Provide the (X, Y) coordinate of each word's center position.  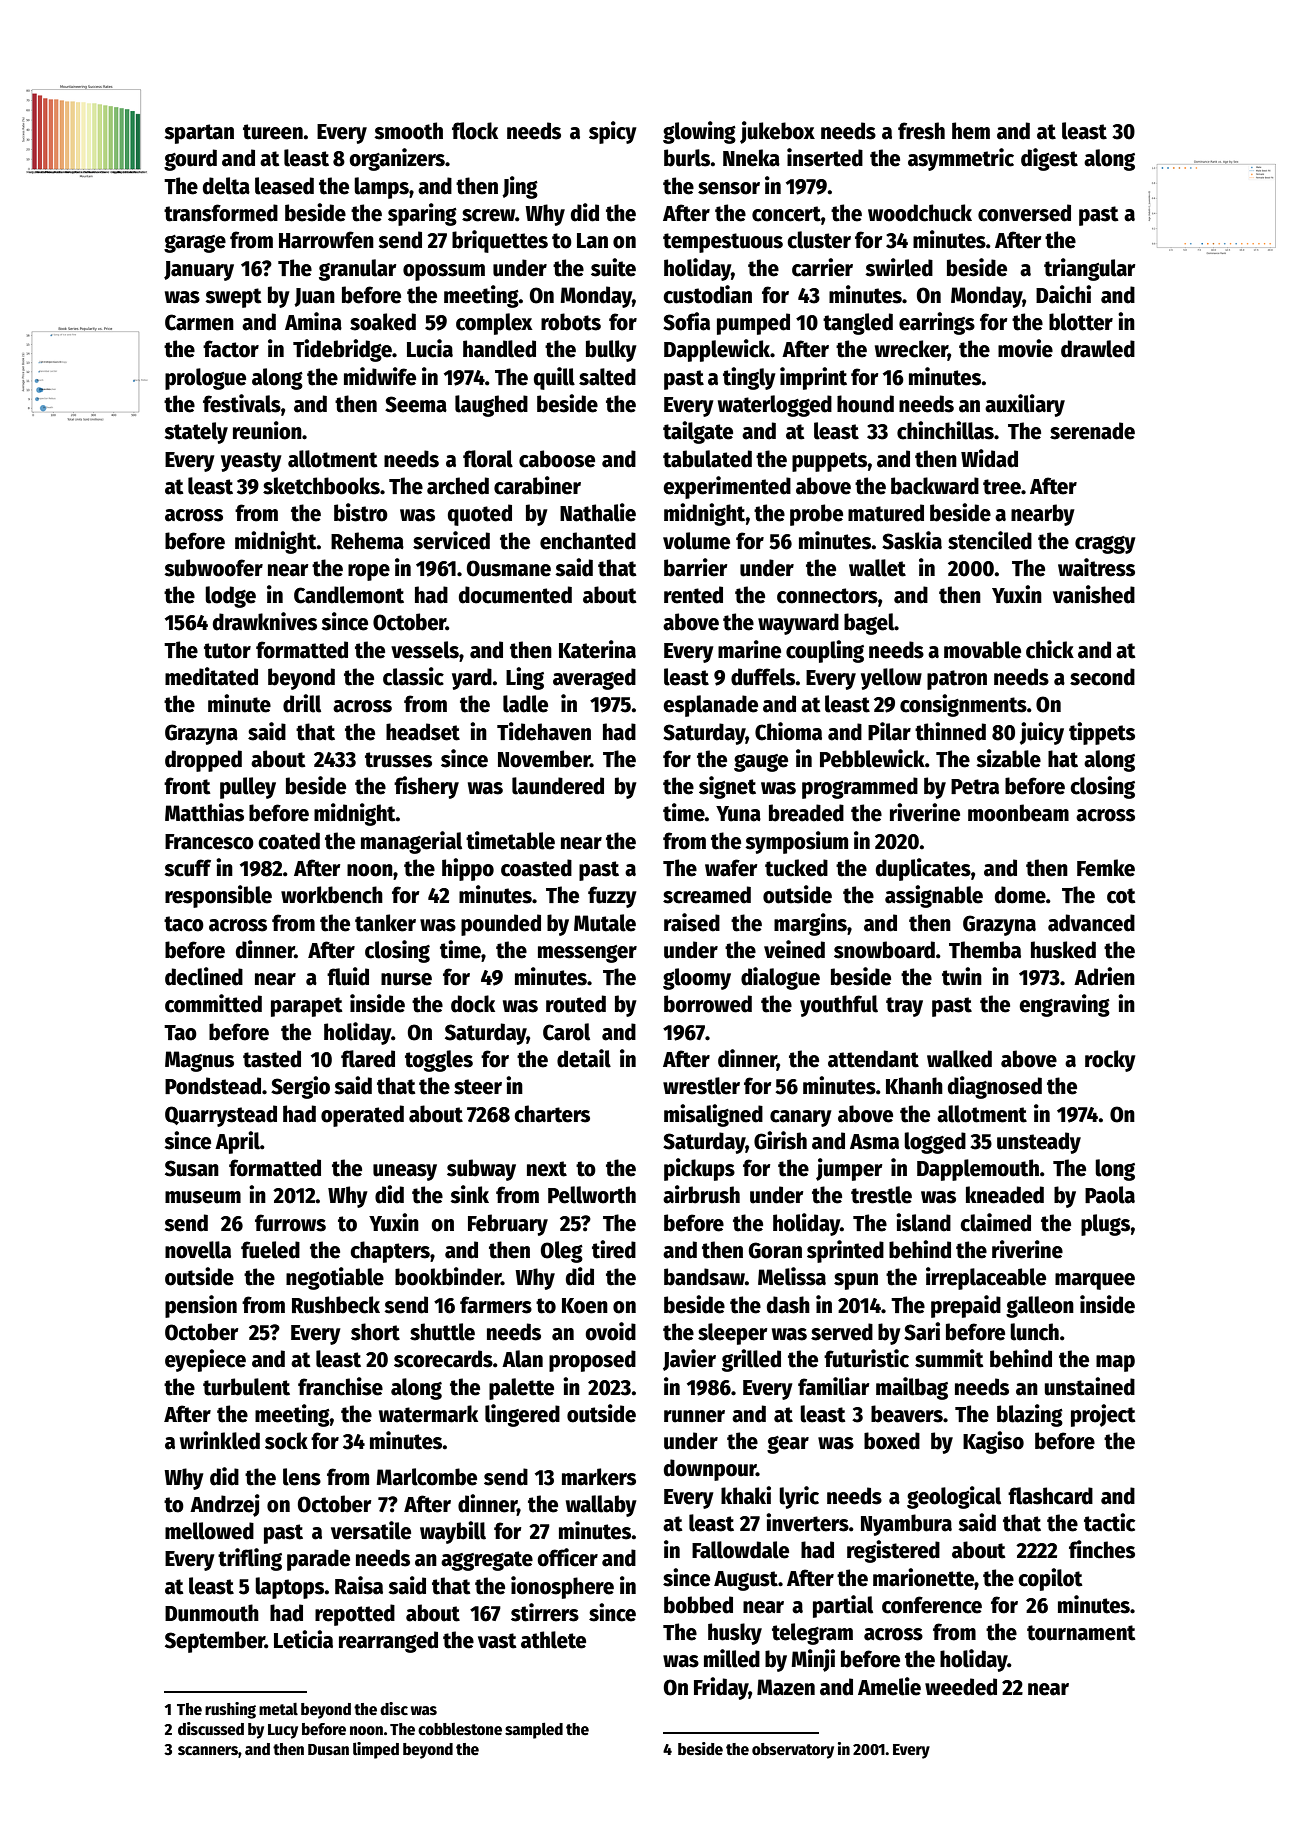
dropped (203, 761)
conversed (1024, 213)
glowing (699, 132)
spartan (199, 134)
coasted (536, 868)
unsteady (1039, 1143)
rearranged (388, 1642)
